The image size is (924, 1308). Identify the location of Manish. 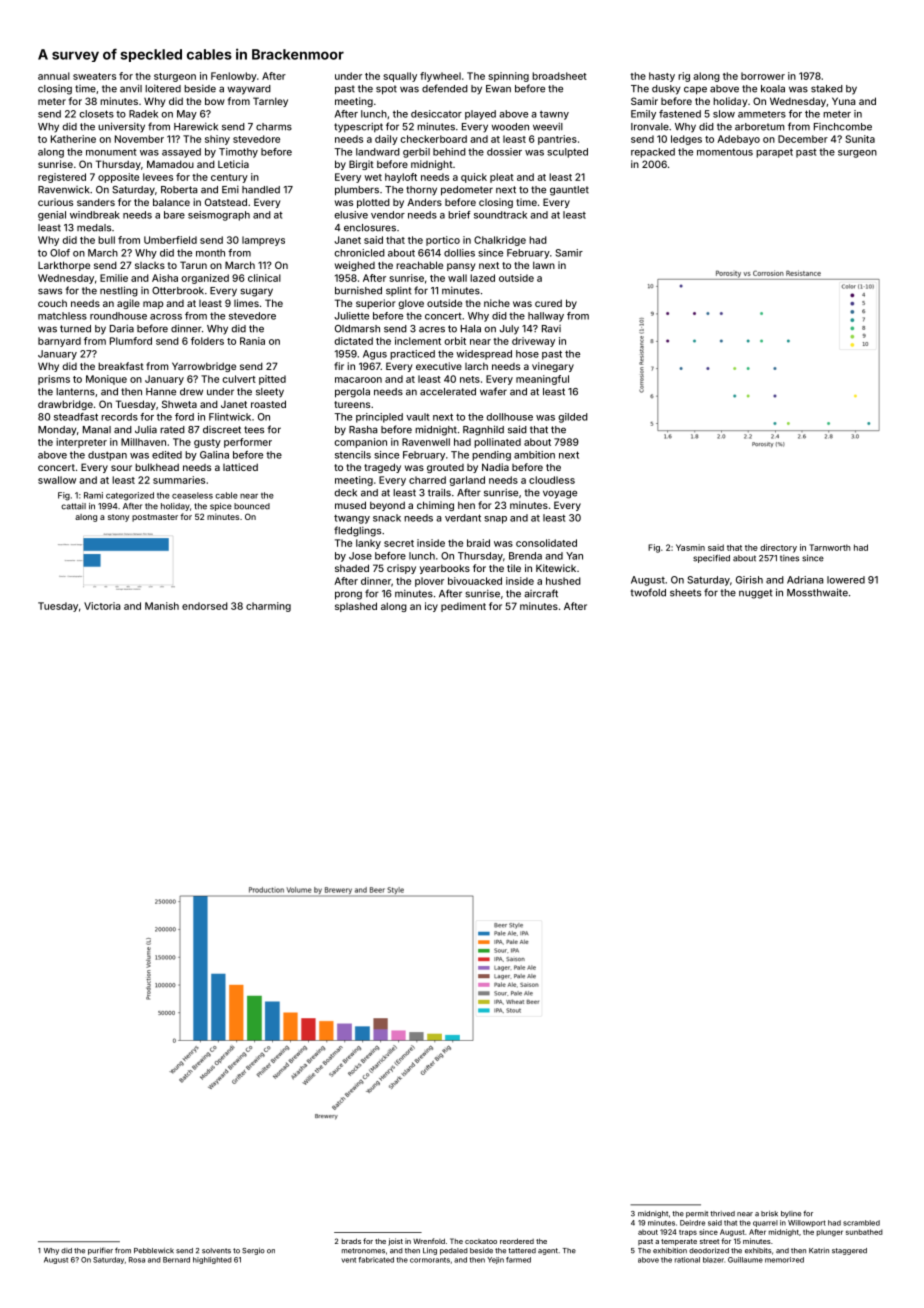
(162, 606).
